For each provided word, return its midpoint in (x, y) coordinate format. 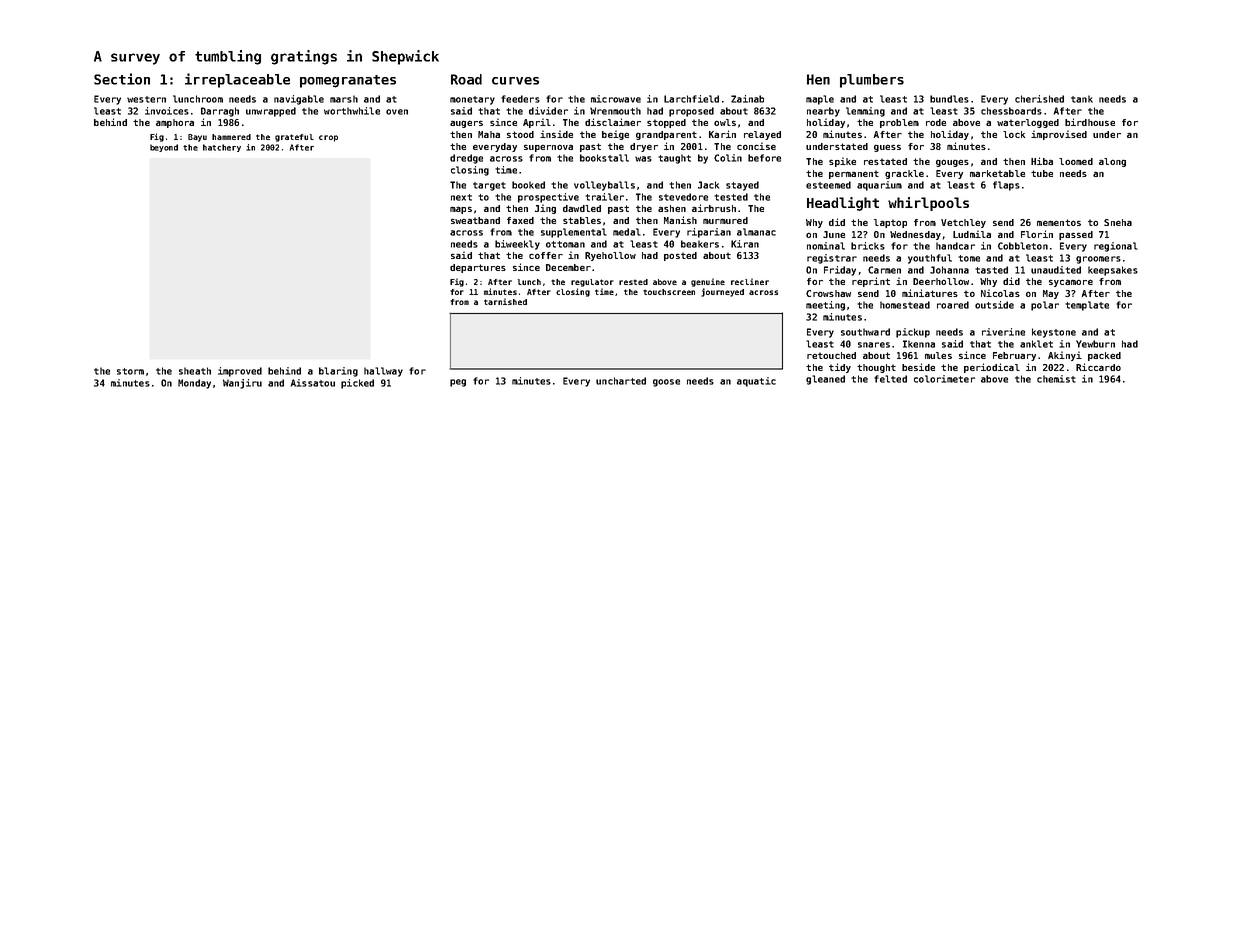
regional (1116, 247)
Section (122, 79)
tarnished (505, 301)
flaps (1006, 186)
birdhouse (1090, 122)
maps (461, 210)
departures (478, 268)
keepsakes (1113, 271)
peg (458, 383)
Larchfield (691, 99)
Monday (194, 384)
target (489, 186)
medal (627, 232)
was (643, 159)
